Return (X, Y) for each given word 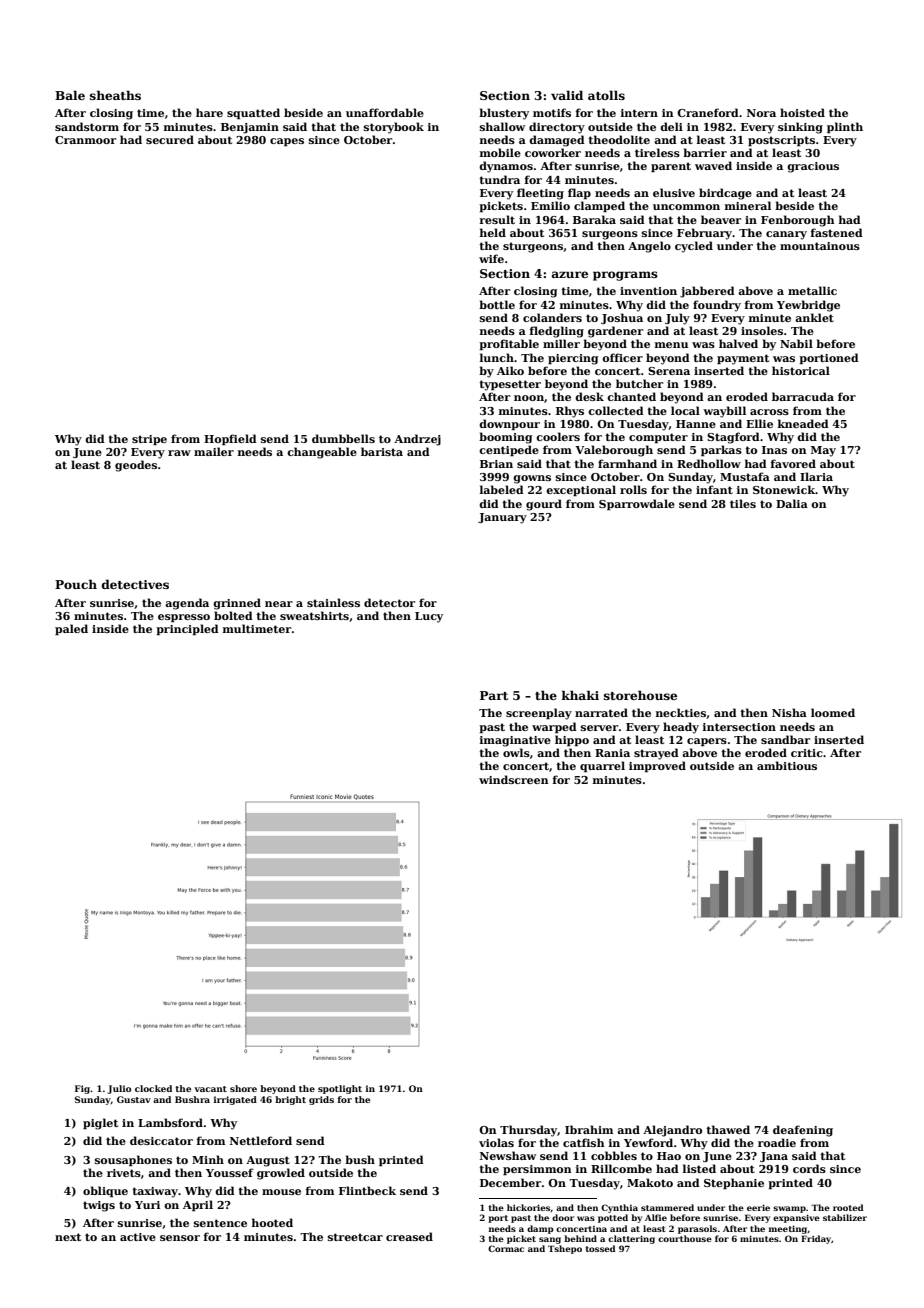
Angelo (649, 247)
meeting (788, 1229)
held (493, 232)
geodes (136, 466)
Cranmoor (85, 140)
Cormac (506, 1248)
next (68, 1237)
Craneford (708, 112)
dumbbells (343, 438)
